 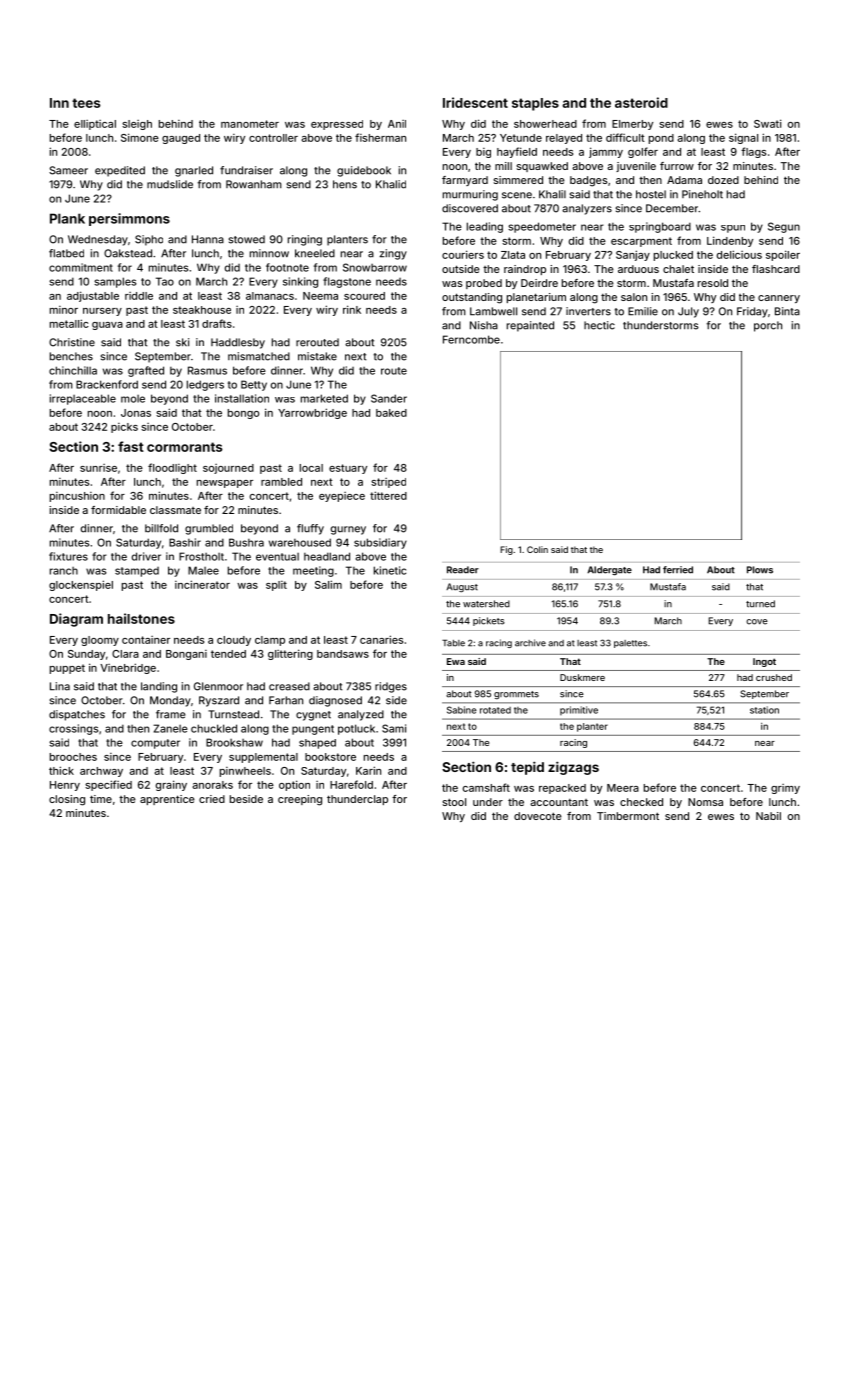 I want to click on Plows, so click(x=760, y=570).
